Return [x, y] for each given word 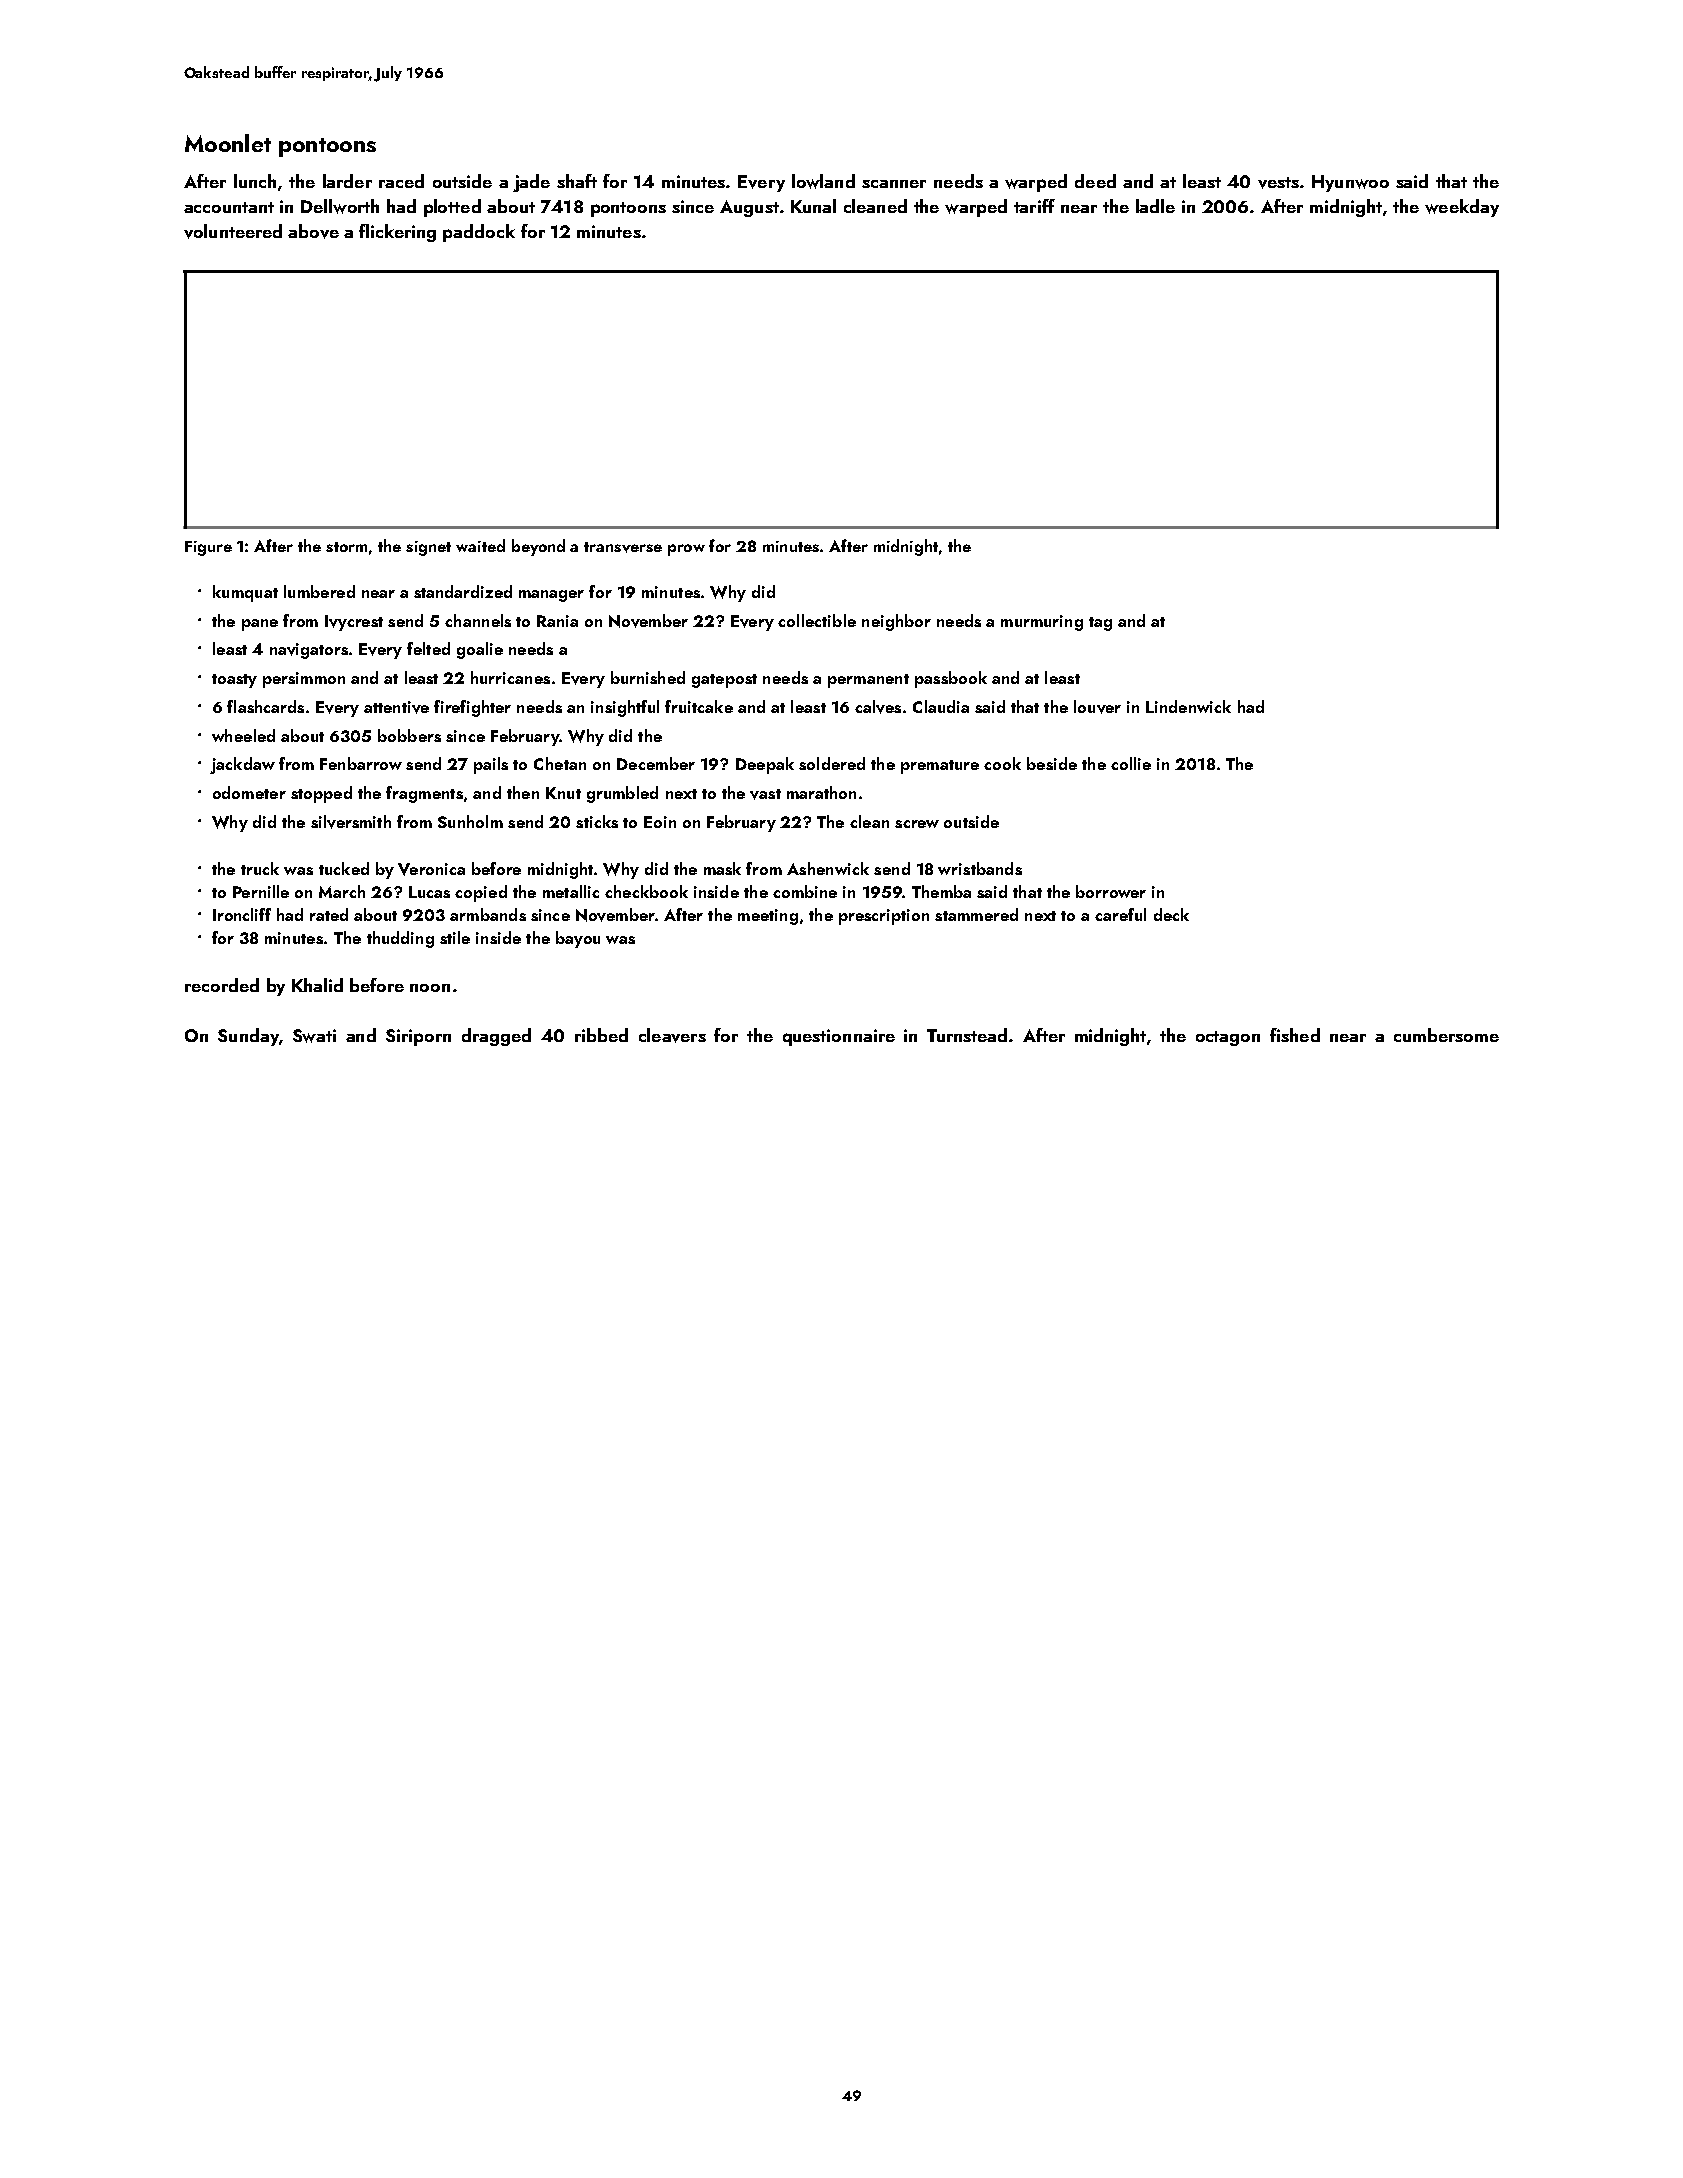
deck [1171, 914]
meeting [768, 917]
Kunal [813, 206]
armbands [488, 914]
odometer [249, 792]
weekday [1462, 208]
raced [401, 181]
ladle [1155, 206]
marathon [821, 792]
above [313, 231]
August [749, 208]
